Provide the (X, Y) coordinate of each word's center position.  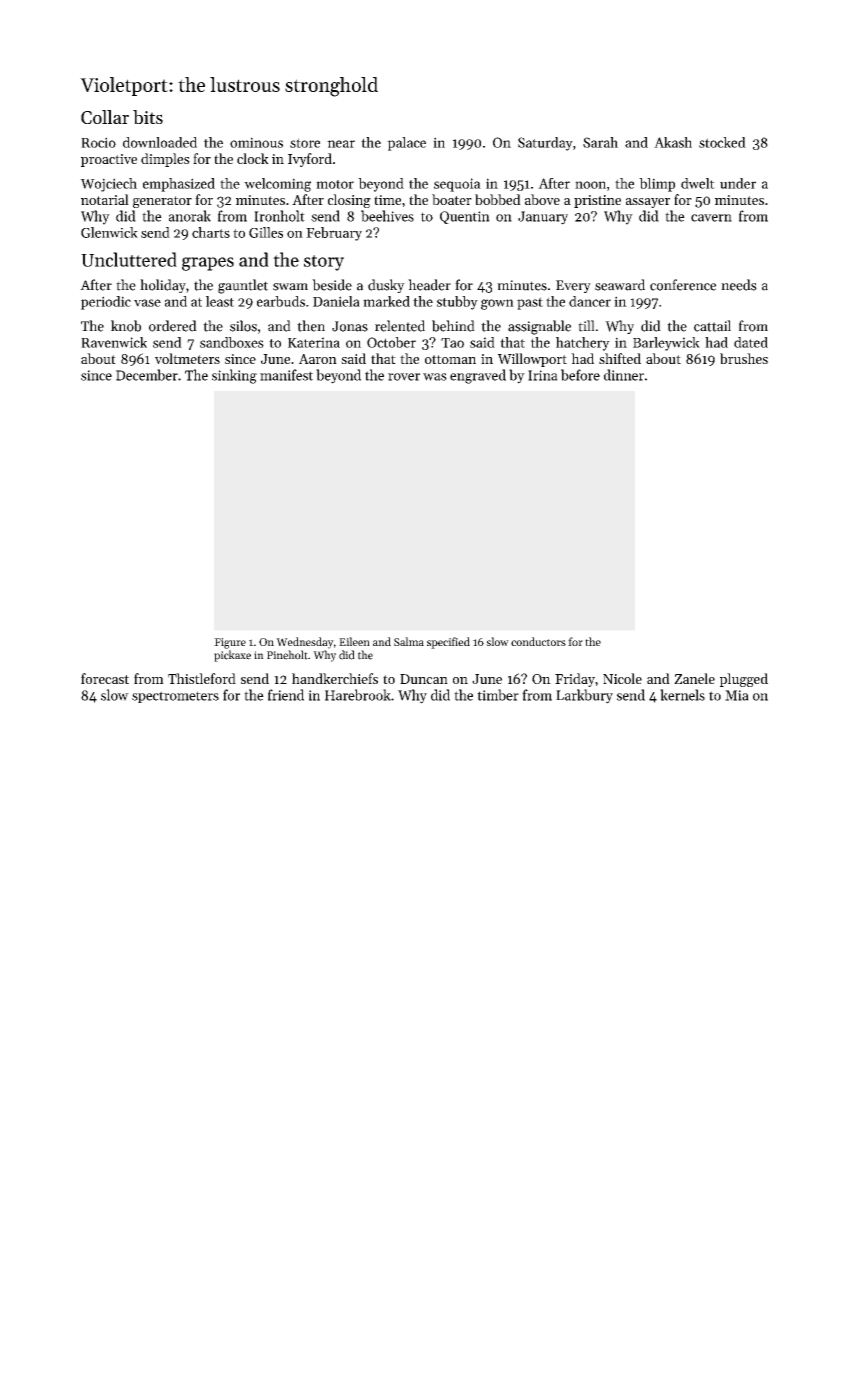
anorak (190, 216)
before (580, 375)
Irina (543, 375)
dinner (624, 375)
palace (406, 144)
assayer (648, 203)
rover (404, 377)
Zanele (694, 678)
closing (349, 201)
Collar (105, 117)
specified (448, 643)
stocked (722, 142)
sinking (234, 376)
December (147, 375)
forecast (105, 678)
